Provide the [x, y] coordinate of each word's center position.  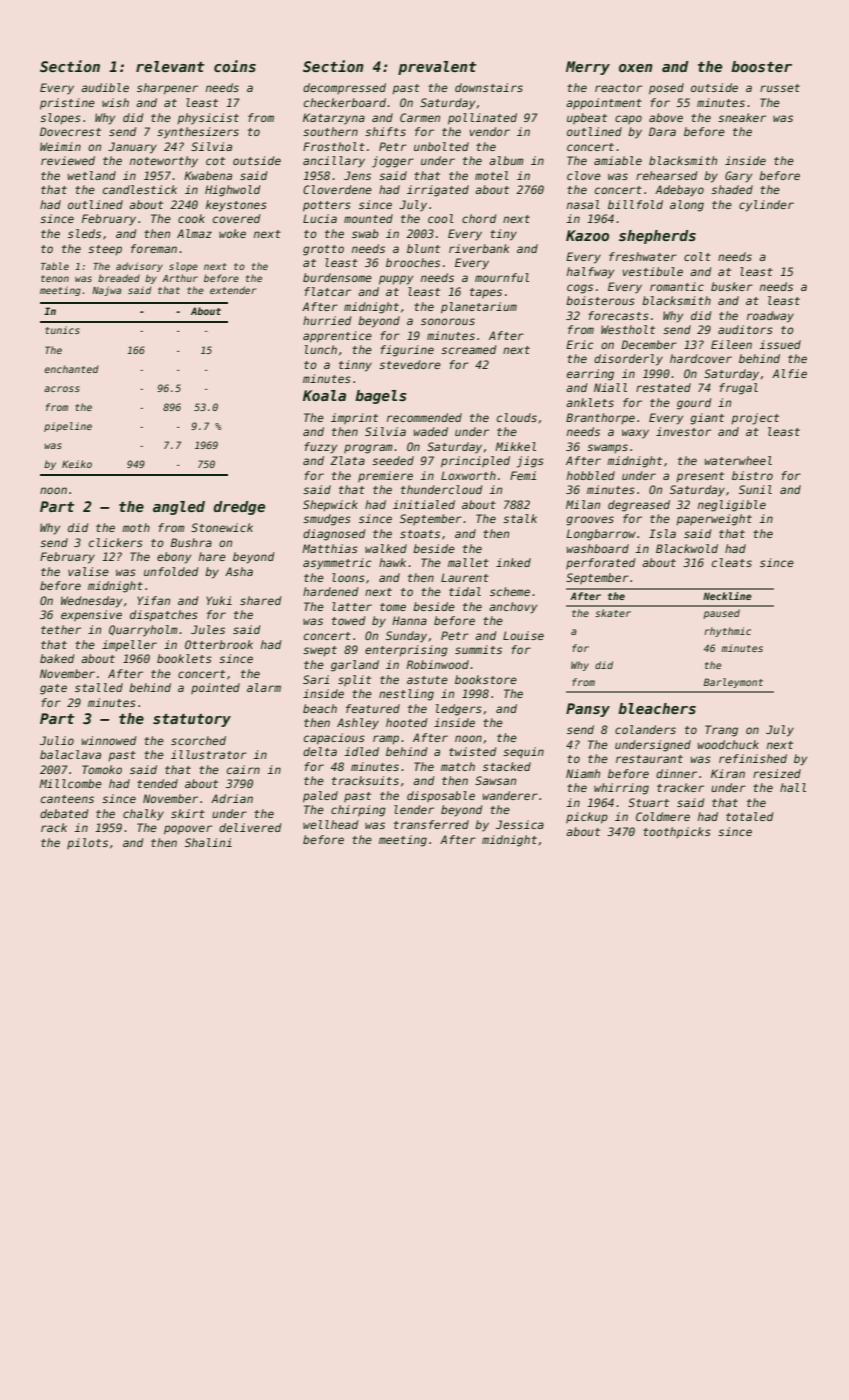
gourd [694, 404]
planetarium [479, 308]
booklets [184, 658]
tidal [465, 591]
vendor [489, 131]
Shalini [208, 842]
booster [761, 66]
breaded [119, 278]
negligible [732, 506]
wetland [92, 175]
